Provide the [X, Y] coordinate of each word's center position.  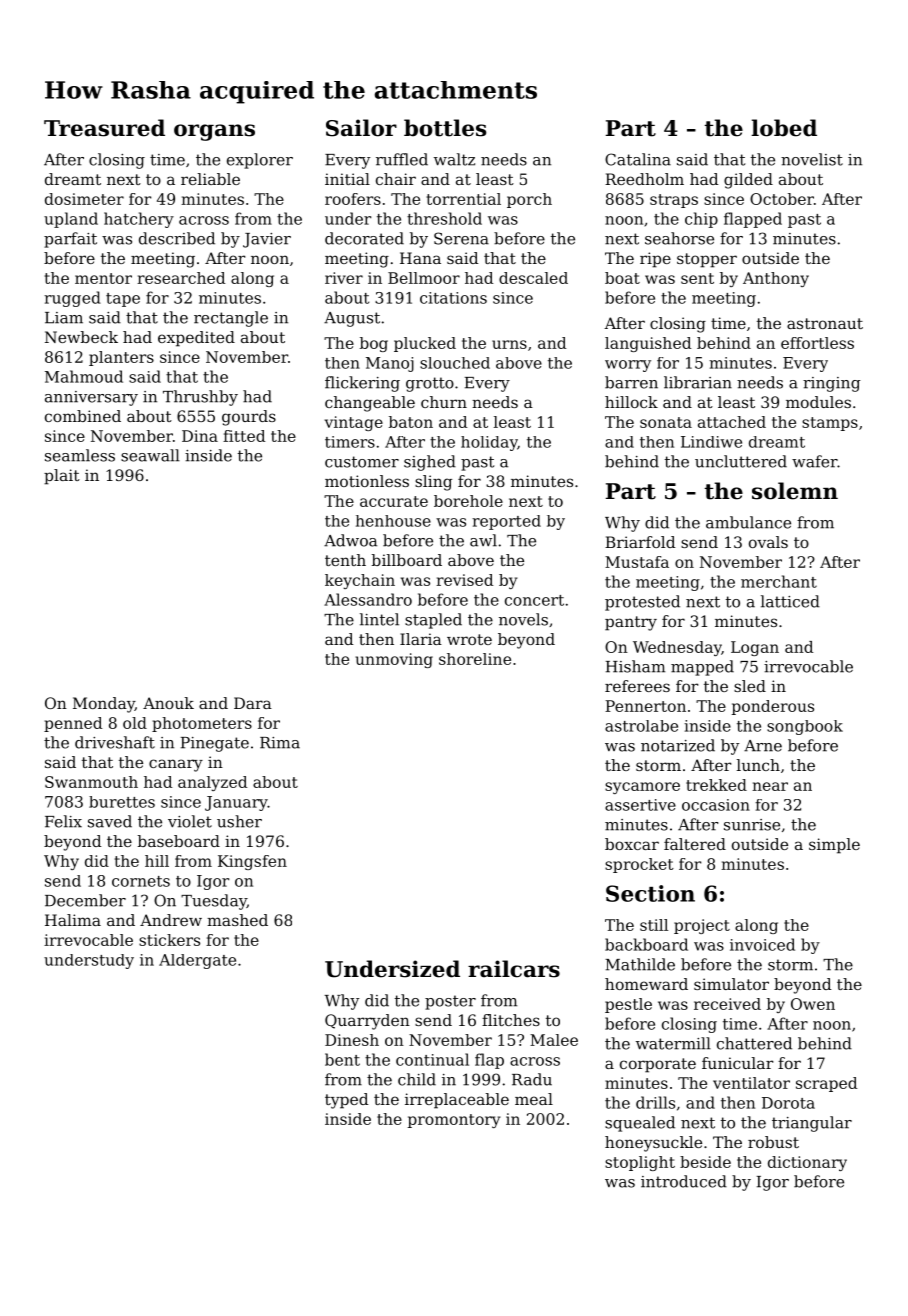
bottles [445, 128]
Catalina [638, 159]
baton [411, 422]
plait [62, 477]
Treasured [104, 128]
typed [347, 1101]
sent [697, 278]
